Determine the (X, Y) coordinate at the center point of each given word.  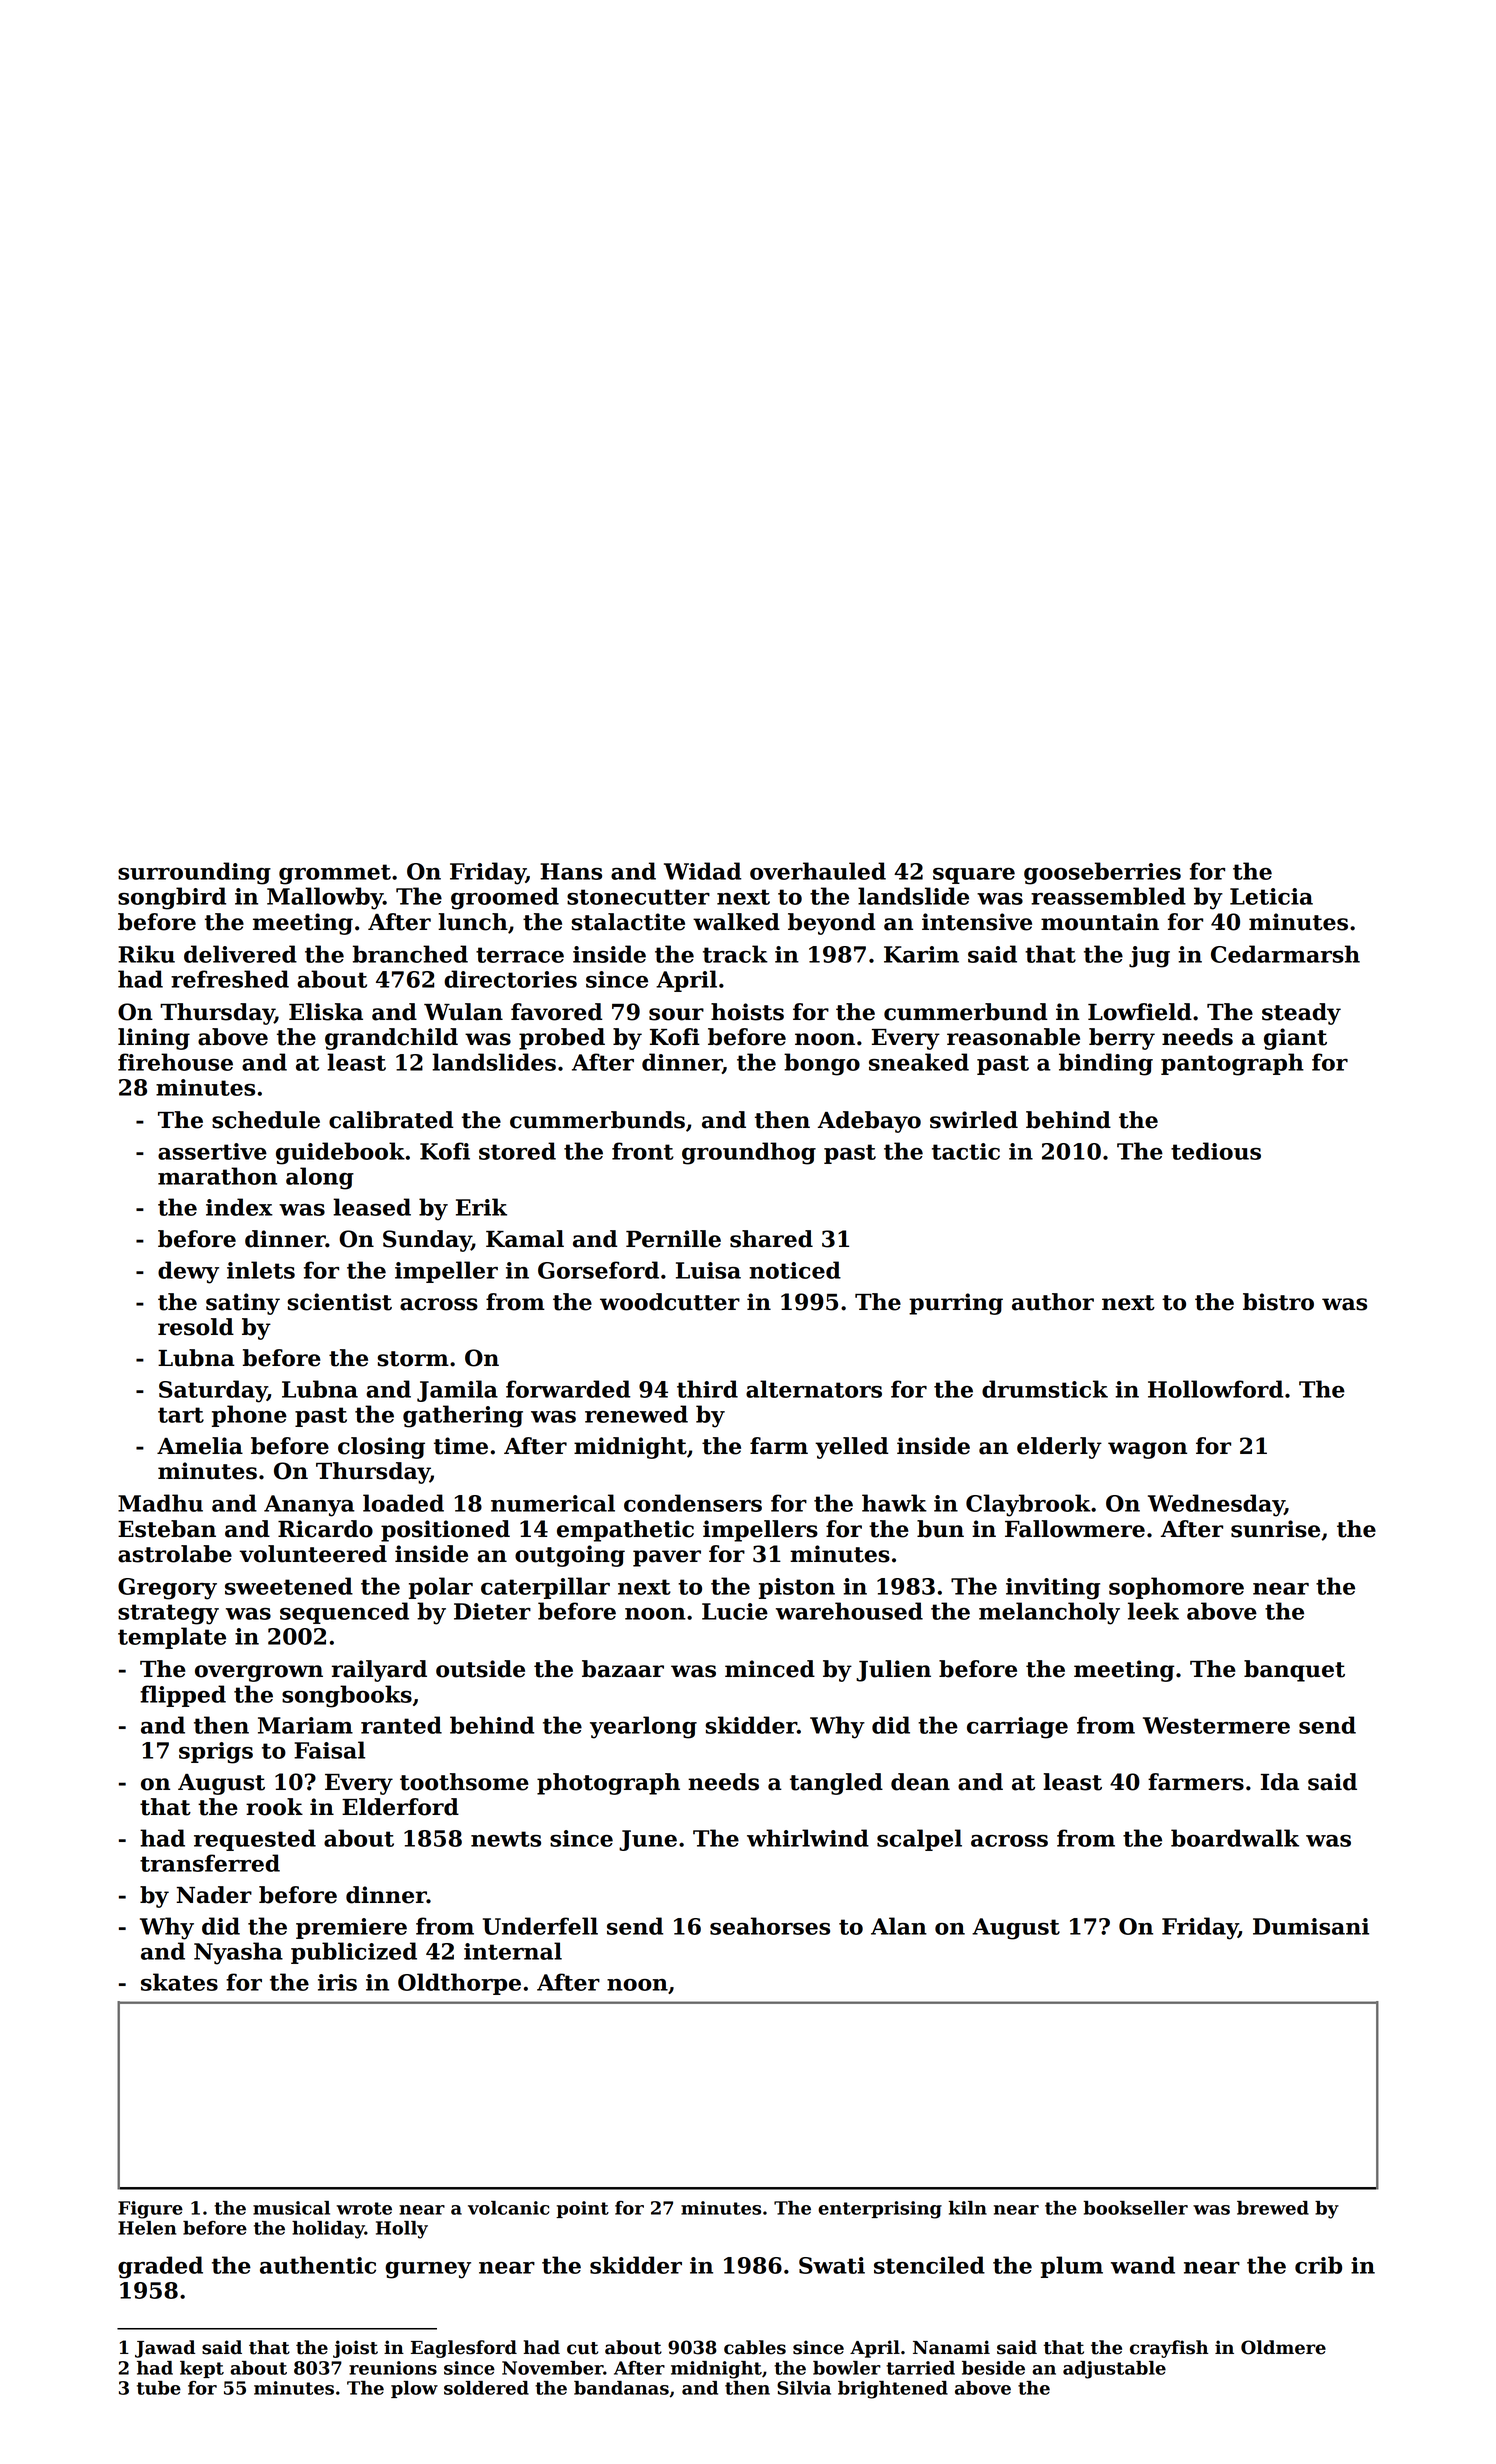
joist (355, 2349)
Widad (702, 871)
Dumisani (1311, 1926)
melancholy (1049, 1613)
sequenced (344, 1613)
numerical (553, 1503)
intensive (977, 922)
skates (179, 1982)
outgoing (570, 1556)
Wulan (463, 1012)
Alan (899, 1926)
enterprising (880, 2210)
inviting (1053, 1589)
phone (249, 1416)
